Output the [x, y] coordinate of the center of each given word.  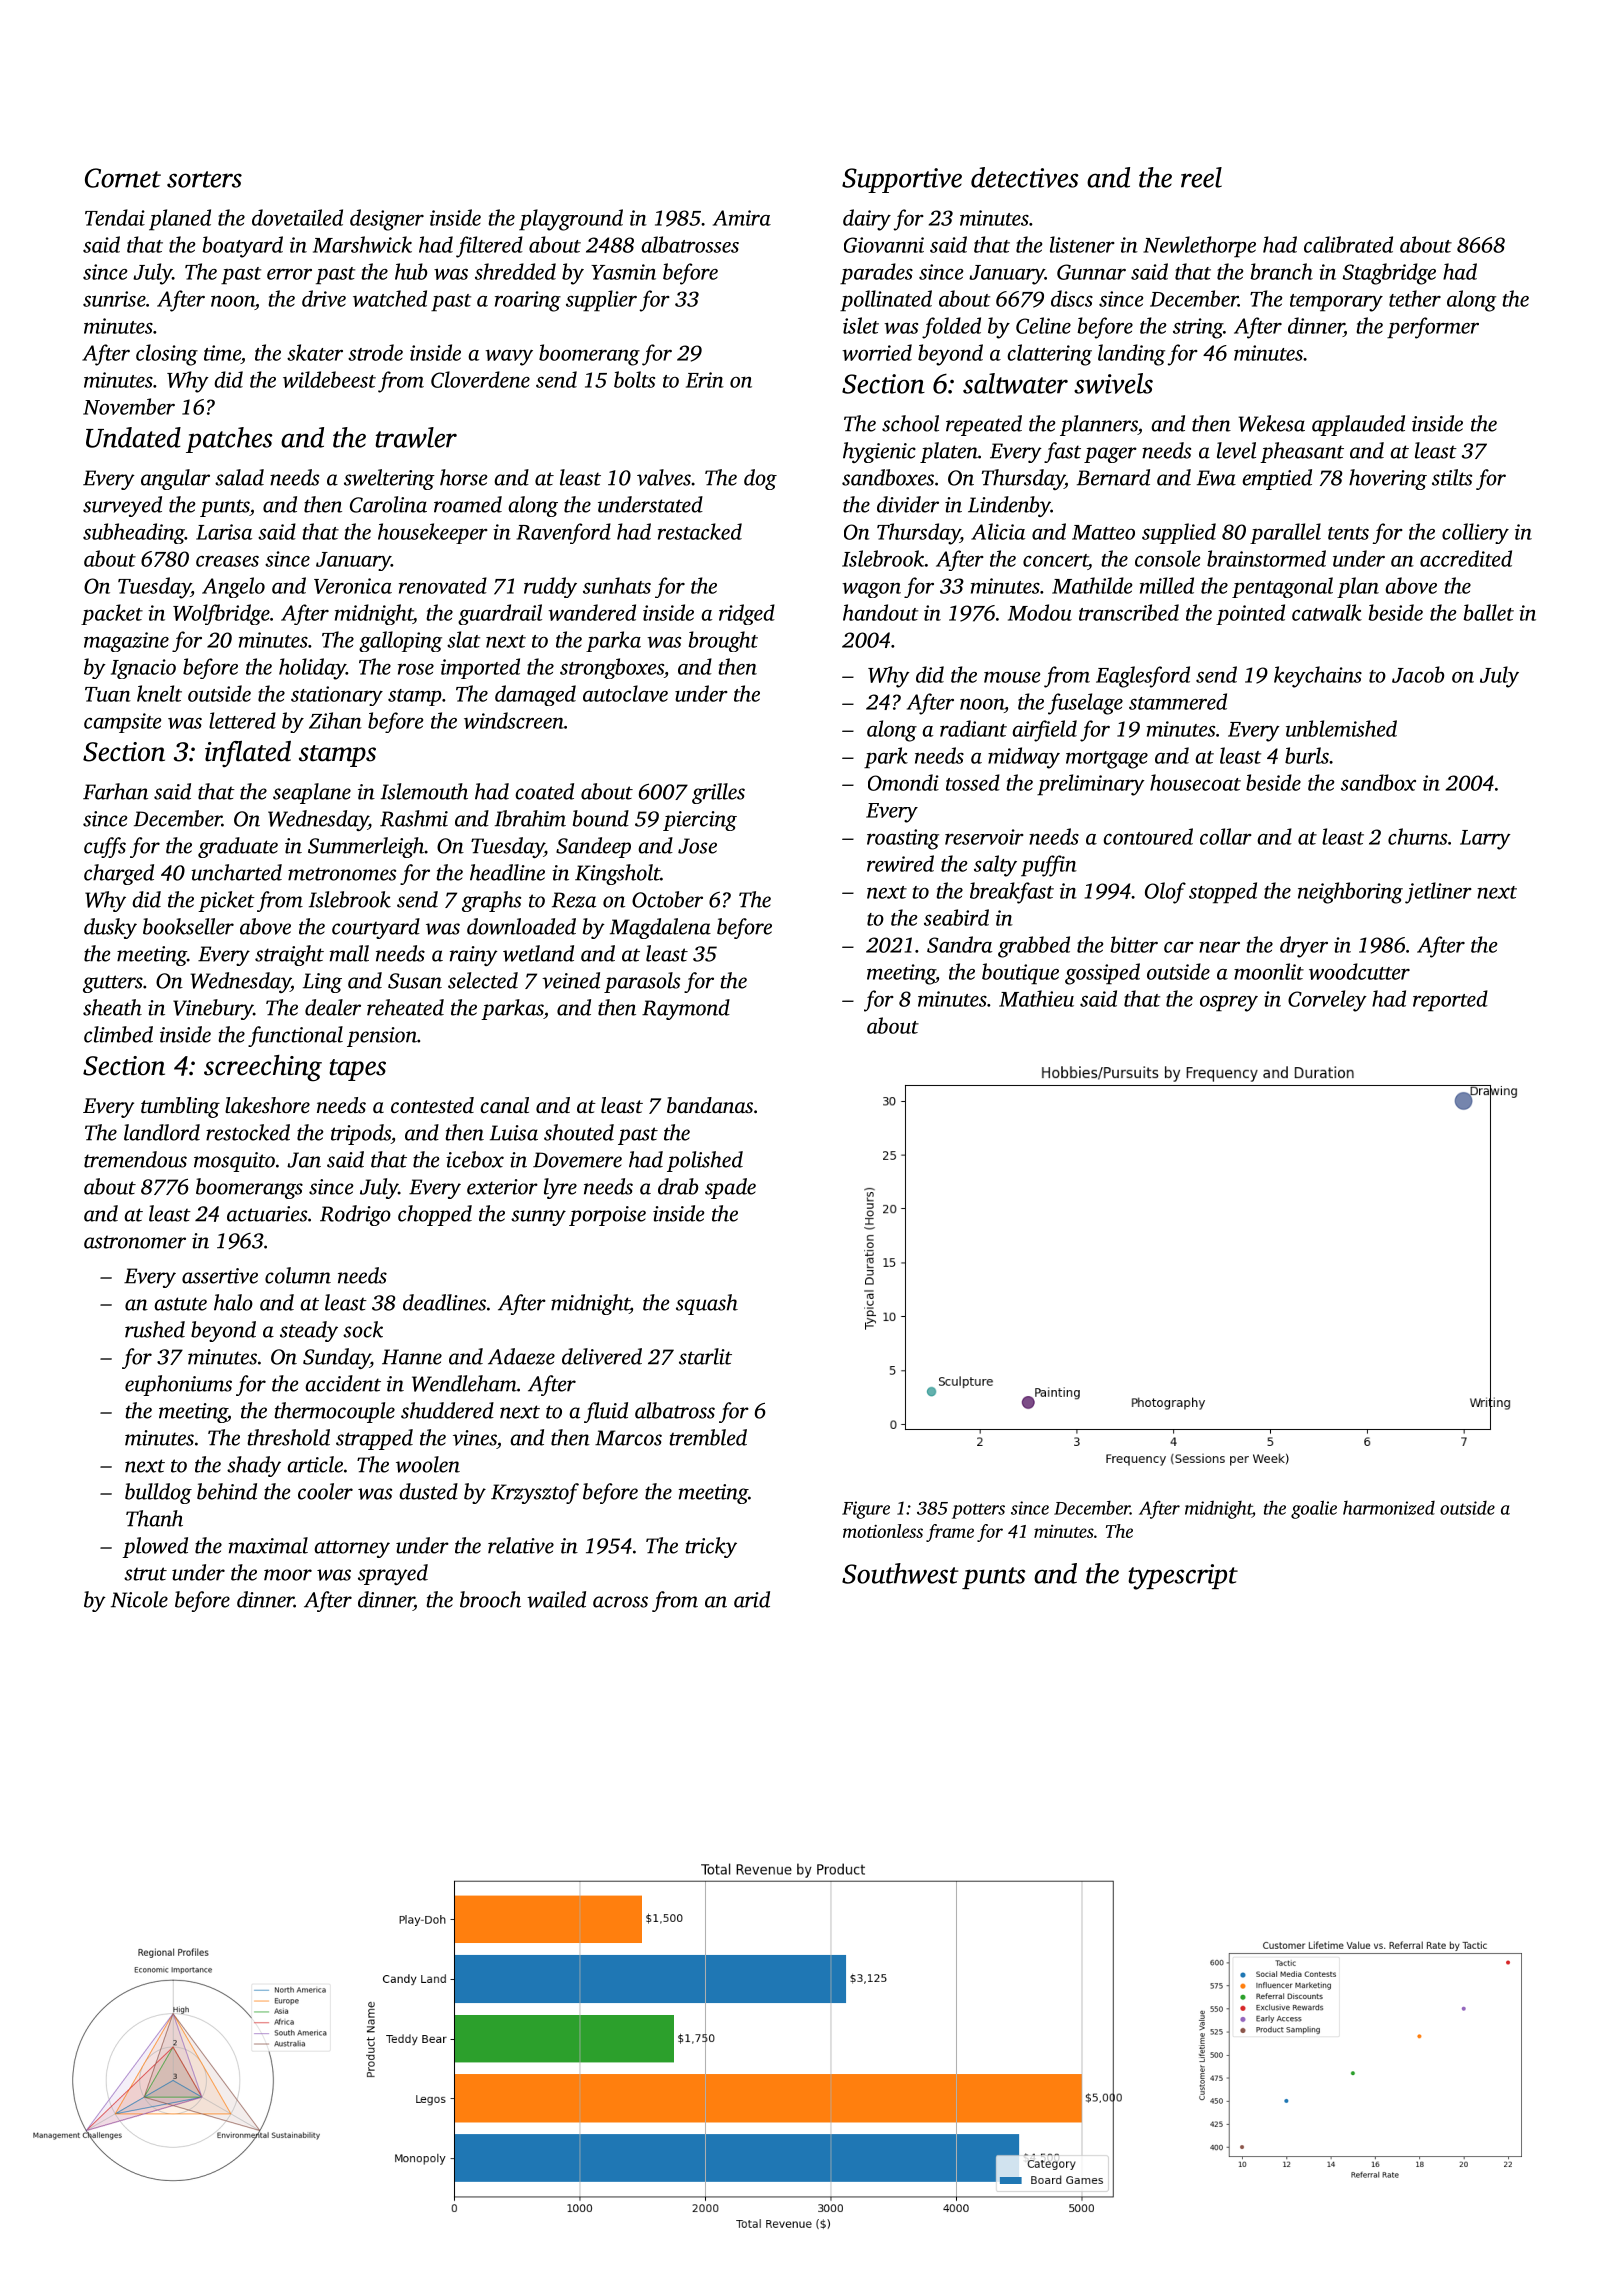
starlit [705, 1356]
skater [315, 352]
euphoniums [178, 1385]
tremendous [135, 1159]
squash [707, 1304]
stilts [1452, 477]
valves [664, 477]
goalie [1314, 1509]
